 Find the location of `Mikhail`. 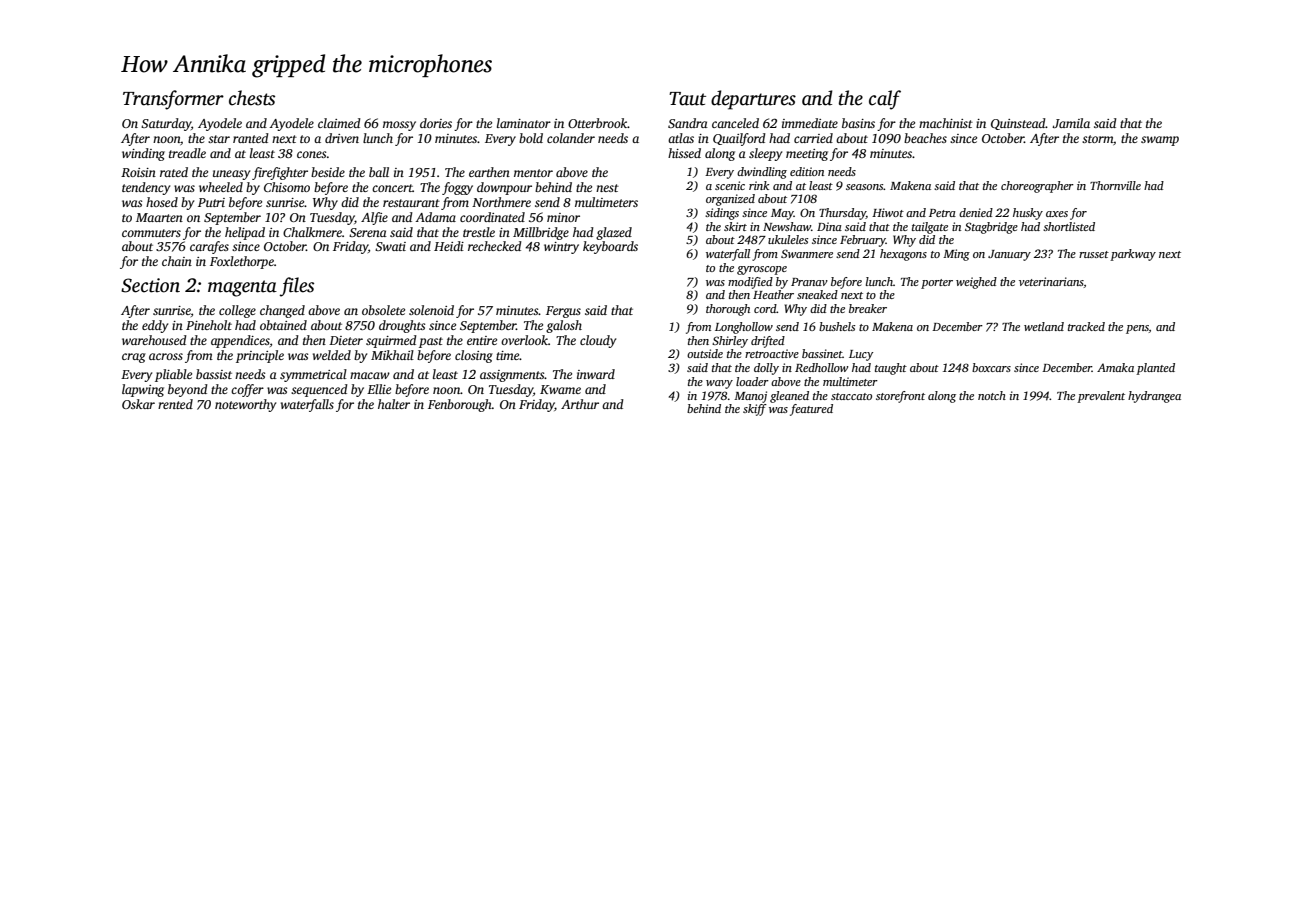

Mikhail is located at coordinates (392, 355).
